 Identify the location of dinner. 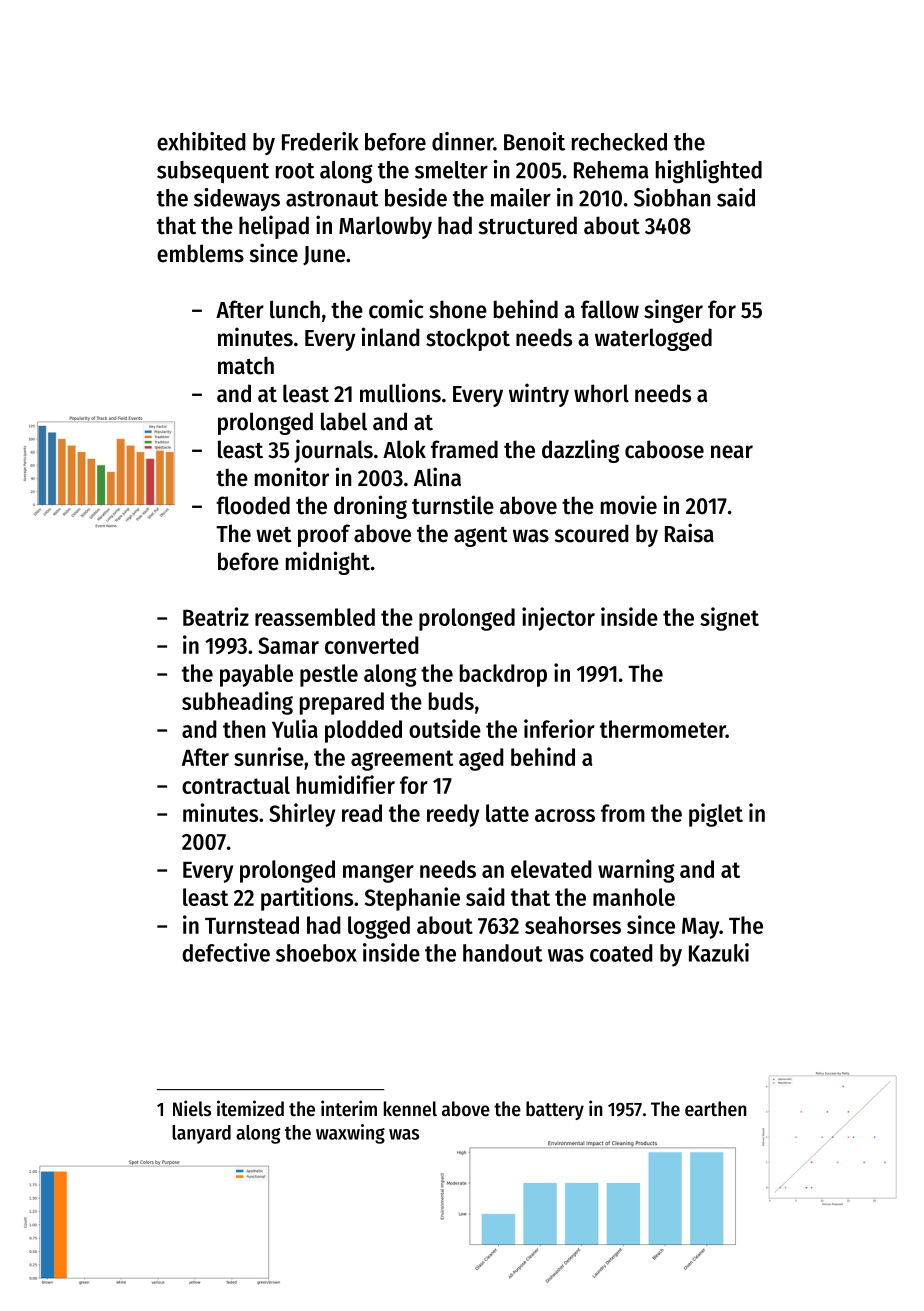
(463, 141).
